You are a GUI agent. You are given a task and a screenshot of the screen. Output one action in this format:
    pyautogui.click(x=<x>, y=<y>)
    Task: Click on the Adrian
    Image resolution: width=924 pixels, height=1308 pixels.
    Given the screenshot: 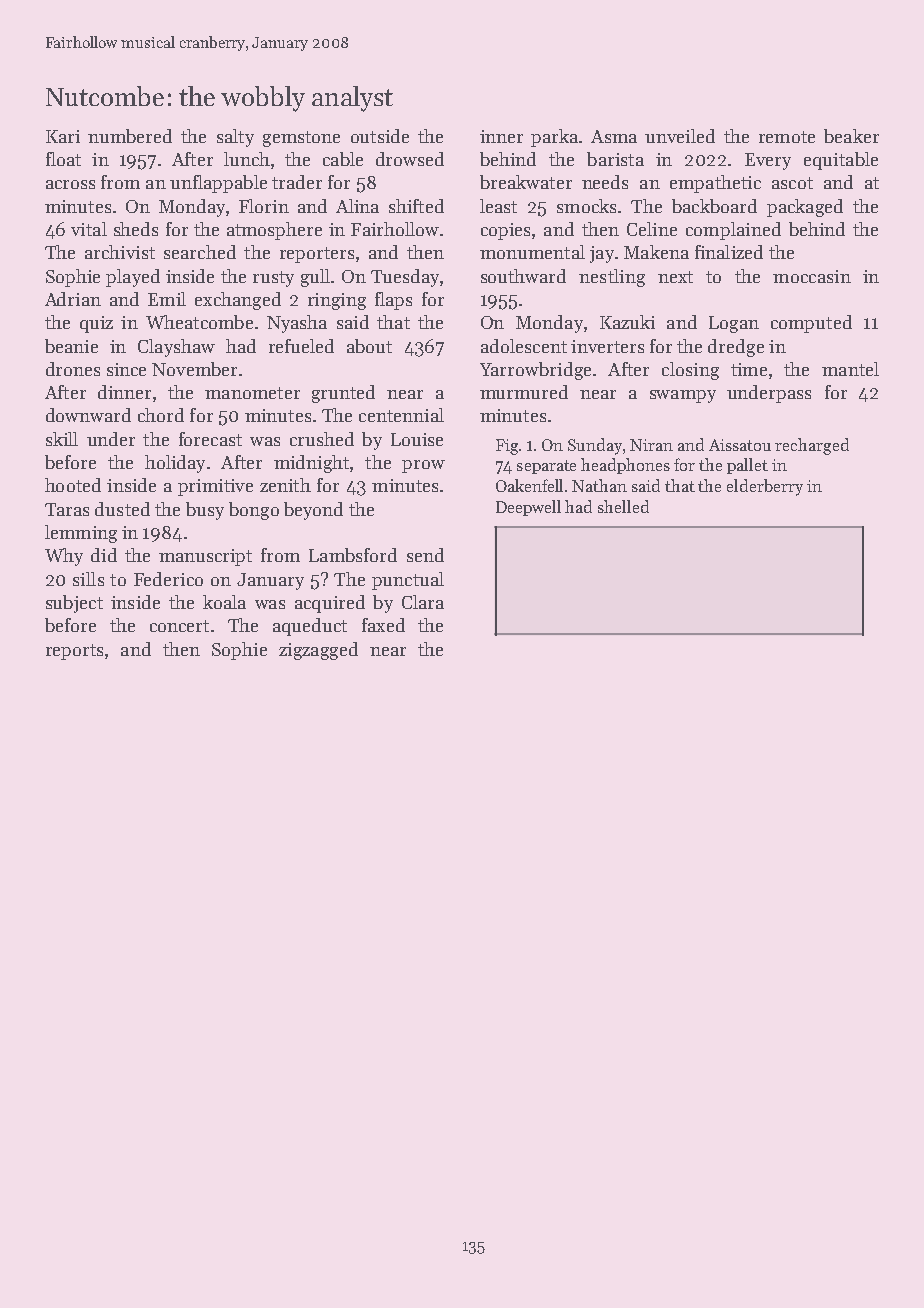 What is the action you would take?
    pyautogui.click(x=73, y=299)
